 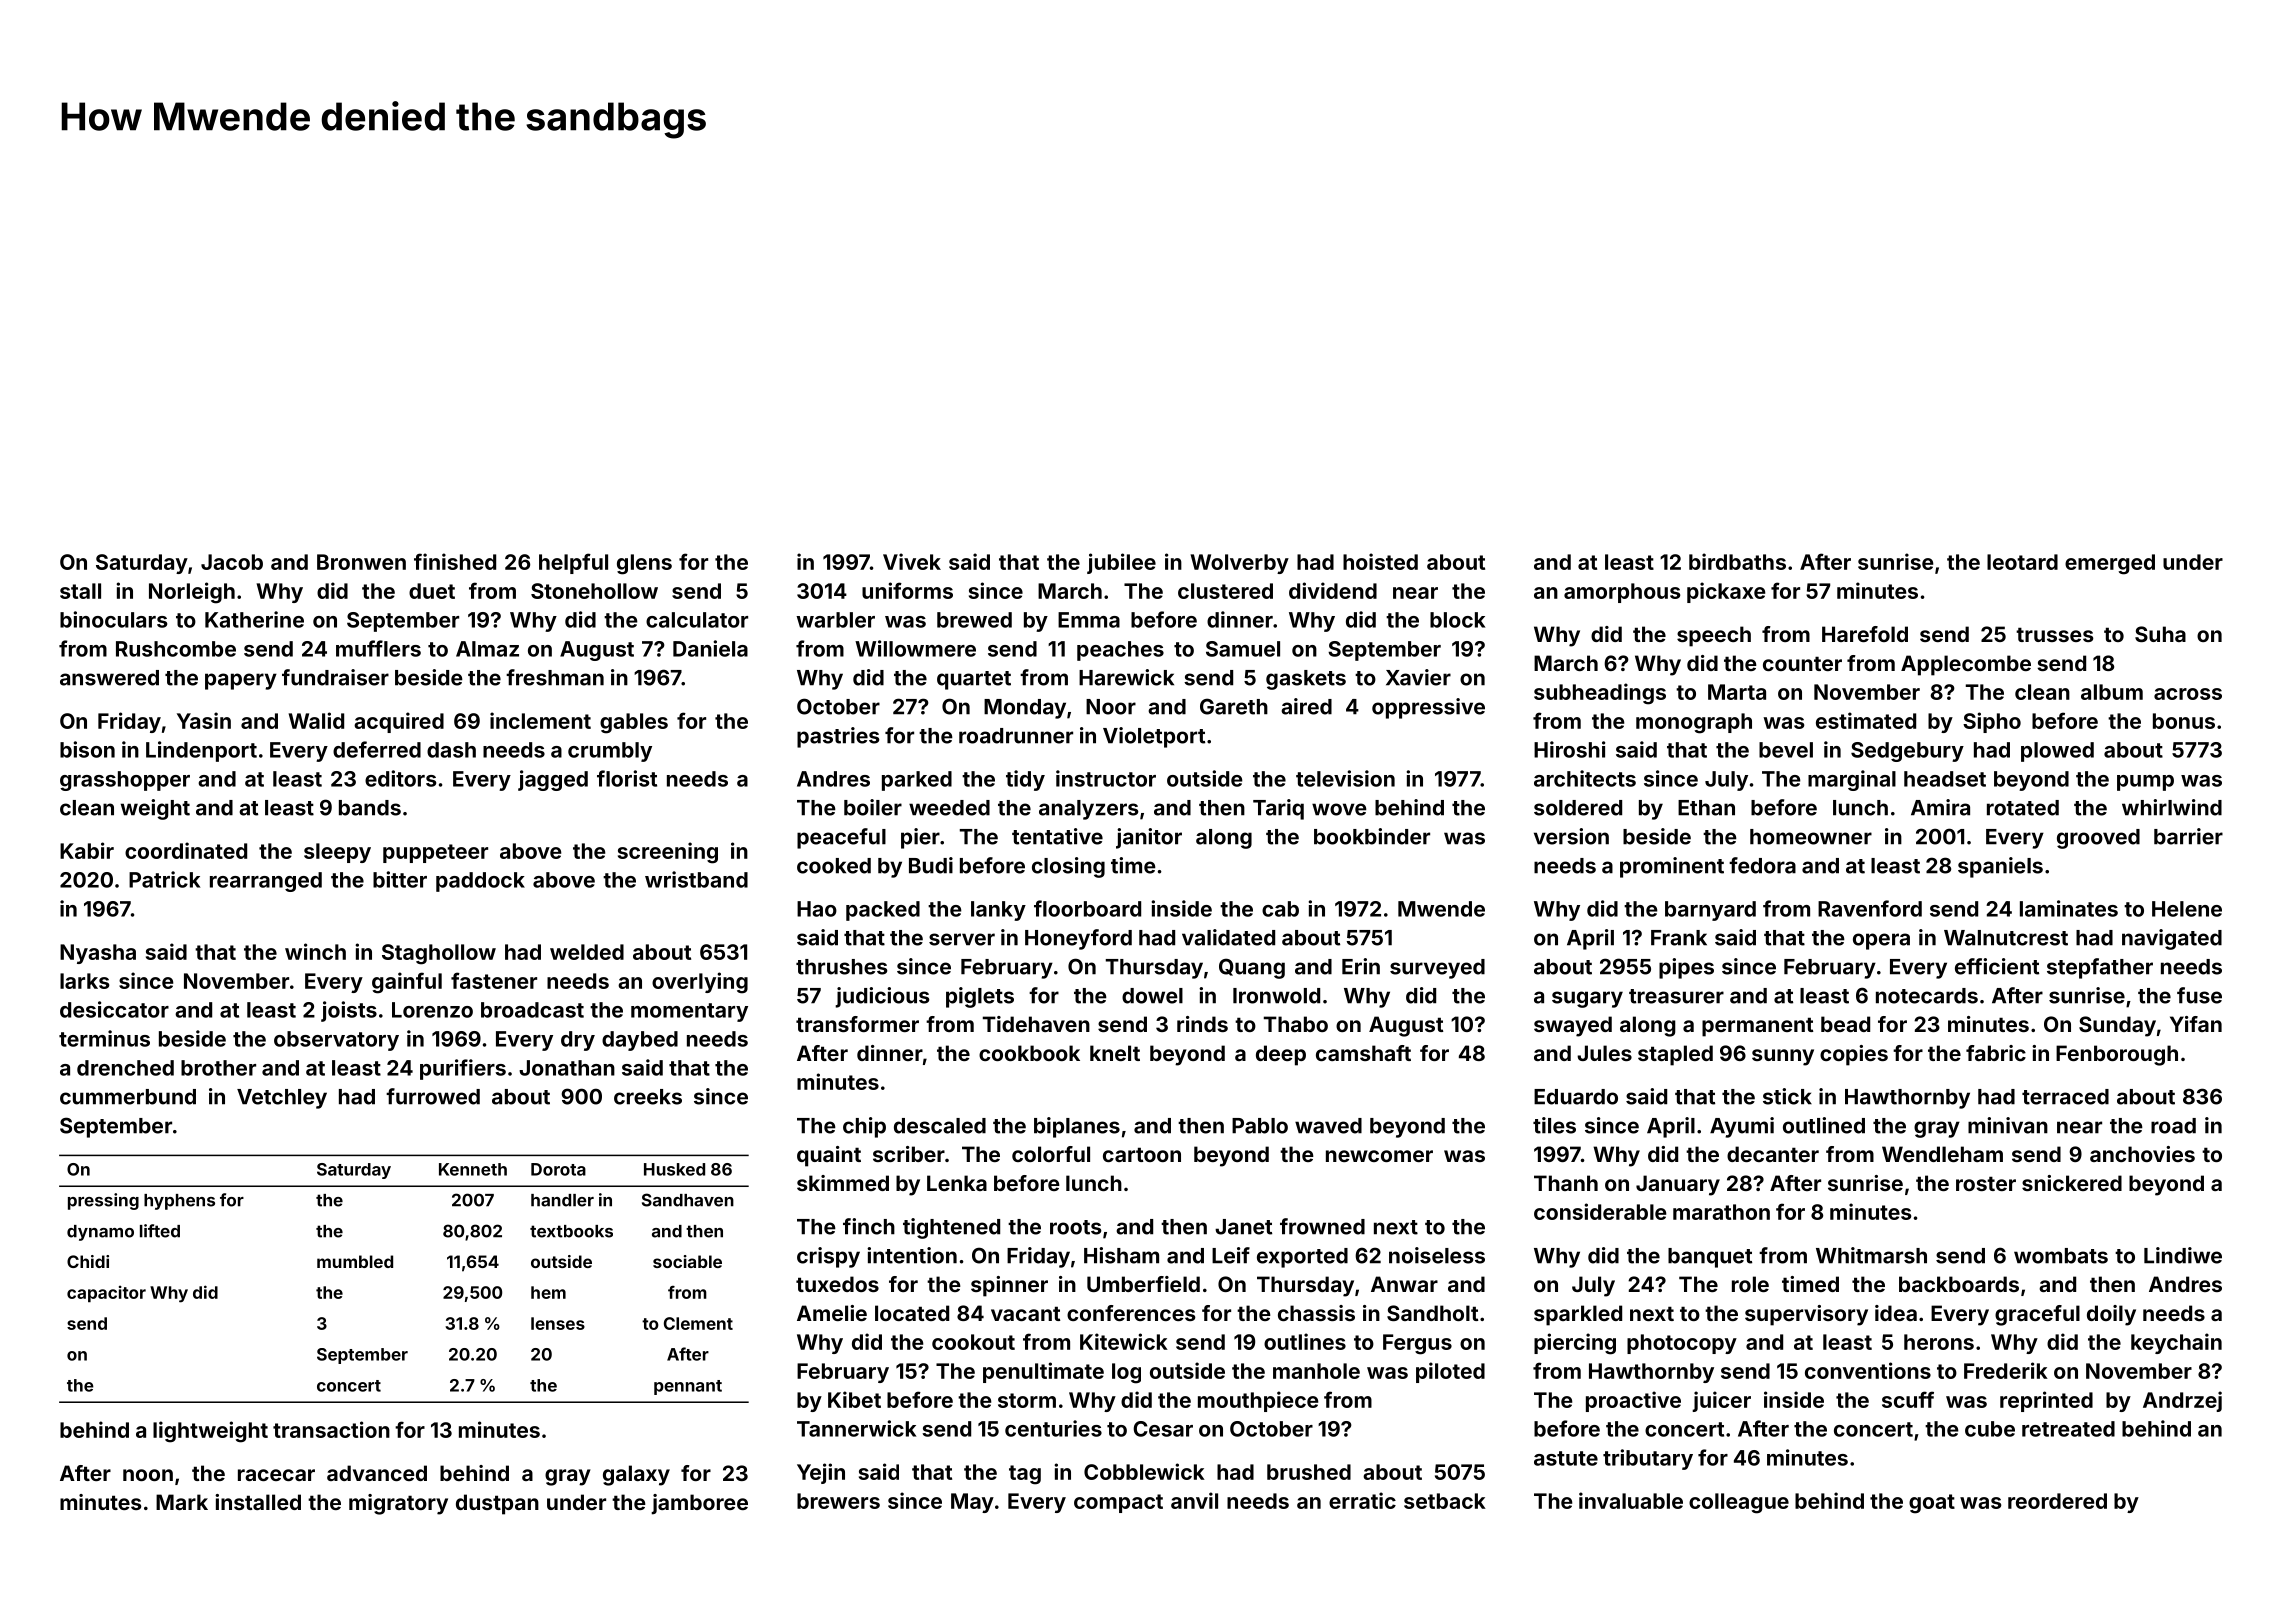 I want to click on Mark, so click(x=182, y=1502).
